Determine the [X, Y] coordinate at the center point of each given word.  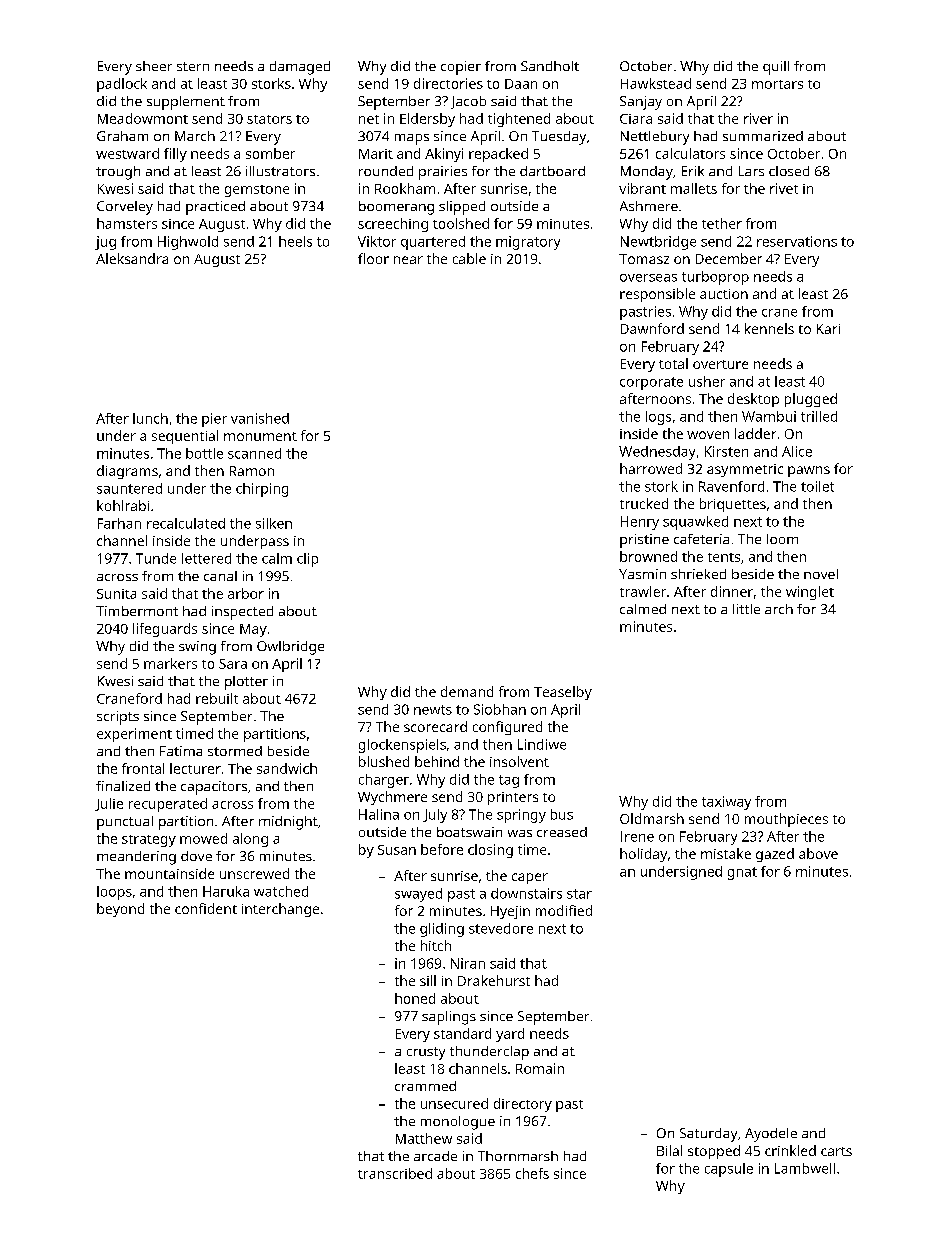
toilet [817, 486]
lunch [150, 418]
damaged [300, 68]
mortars [777, 84]
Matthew [424, 1138]
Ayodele [771, 1135]
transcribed [395, 1173]
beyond [120, 910]
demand [467, 691]
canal [220, 576]
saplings [449, 1018]
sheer [154, 66]
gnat [742, 873]
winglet [810, 593]
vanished [260, 418]
